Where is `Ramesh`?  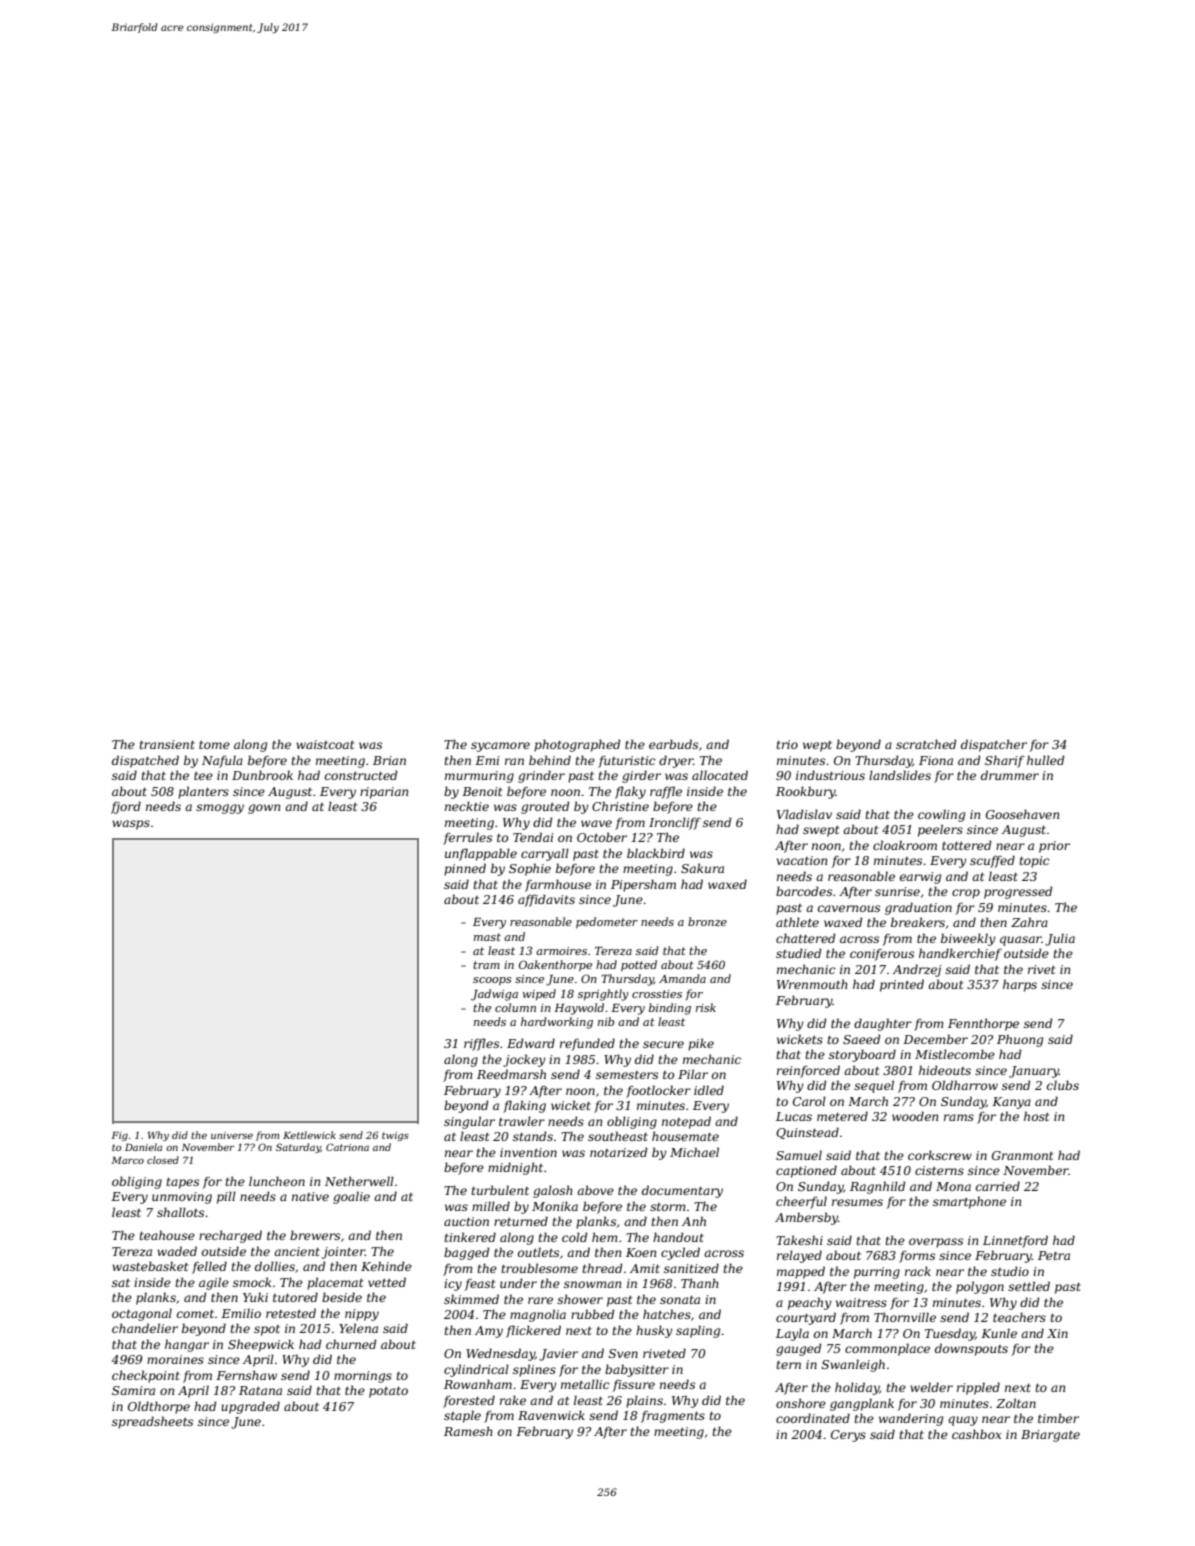
Ramesh is located at coordinates (468, 1431).
